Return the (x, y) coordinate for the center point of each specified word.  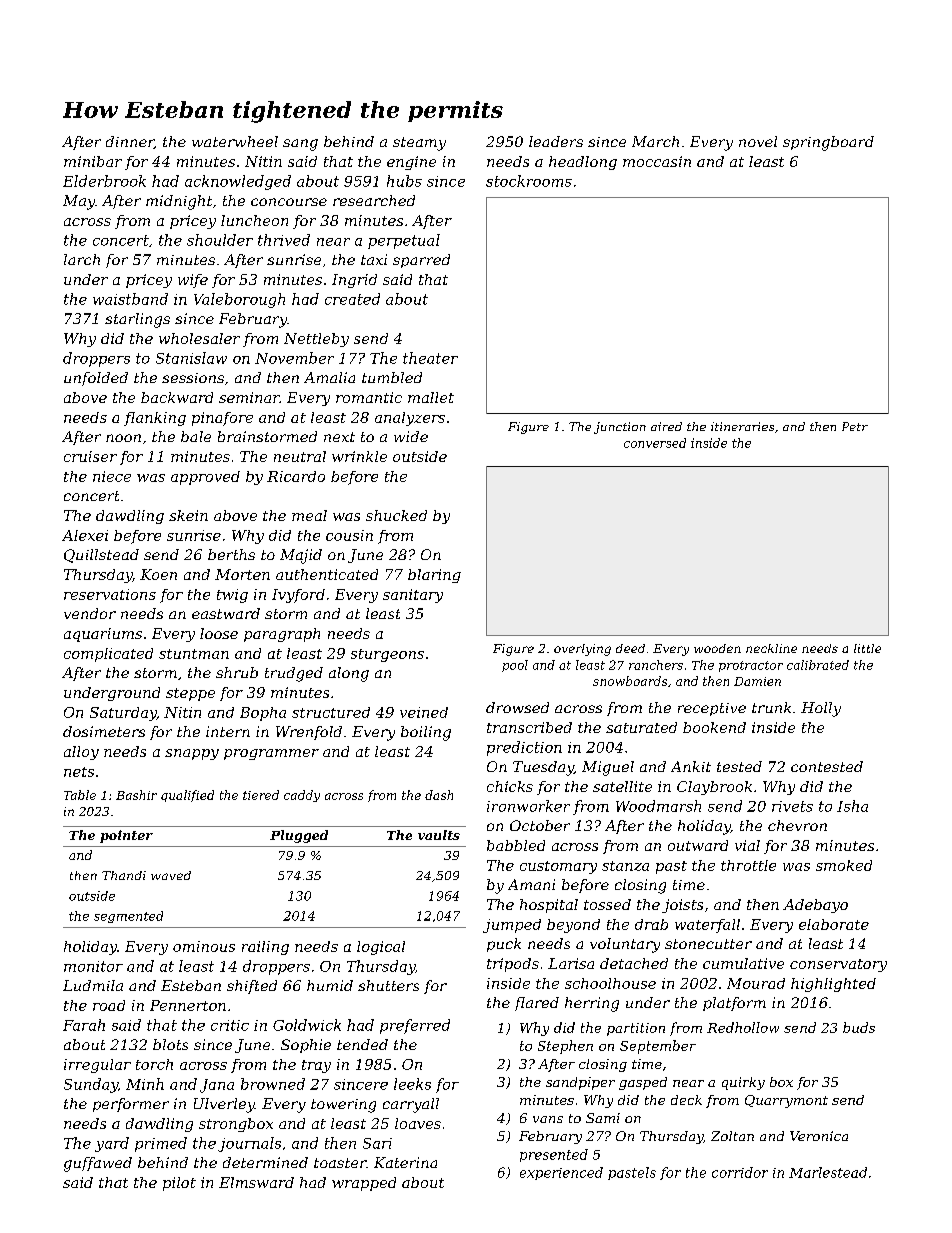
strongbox (236, 1125)
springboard (828, 143)
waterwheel (235, 141)
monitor (93, 966)
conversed (655, 443)
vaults (439, 835)
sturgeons (387, 655)
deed (630, 648)
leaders (556, 141)
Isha (852, 806)
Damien (757, 681)
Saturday (123, 714)
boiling (426, 733)
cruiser (90, 456)
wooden (717, 648)
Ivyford (298, 596)
